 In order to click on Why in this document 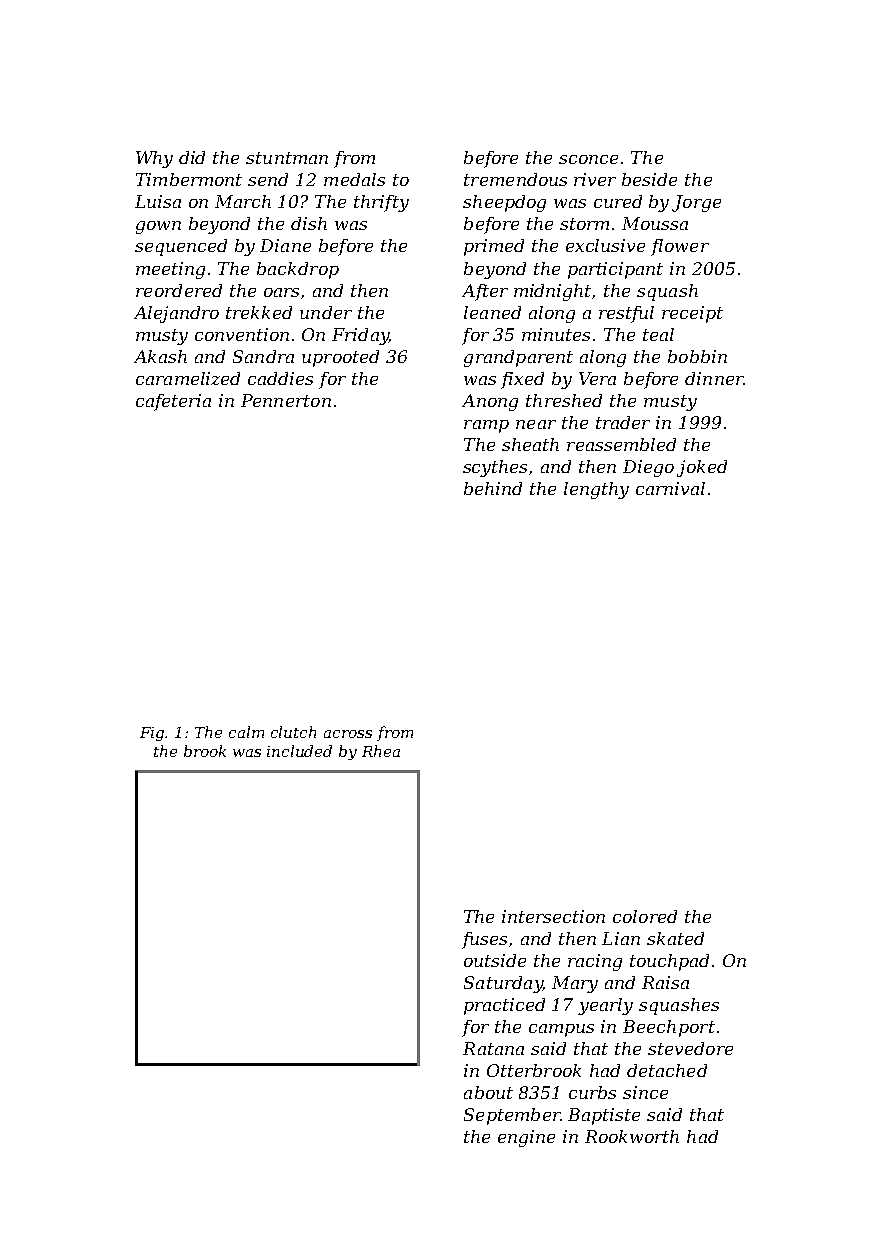, I will do `click(154, 159)`.
